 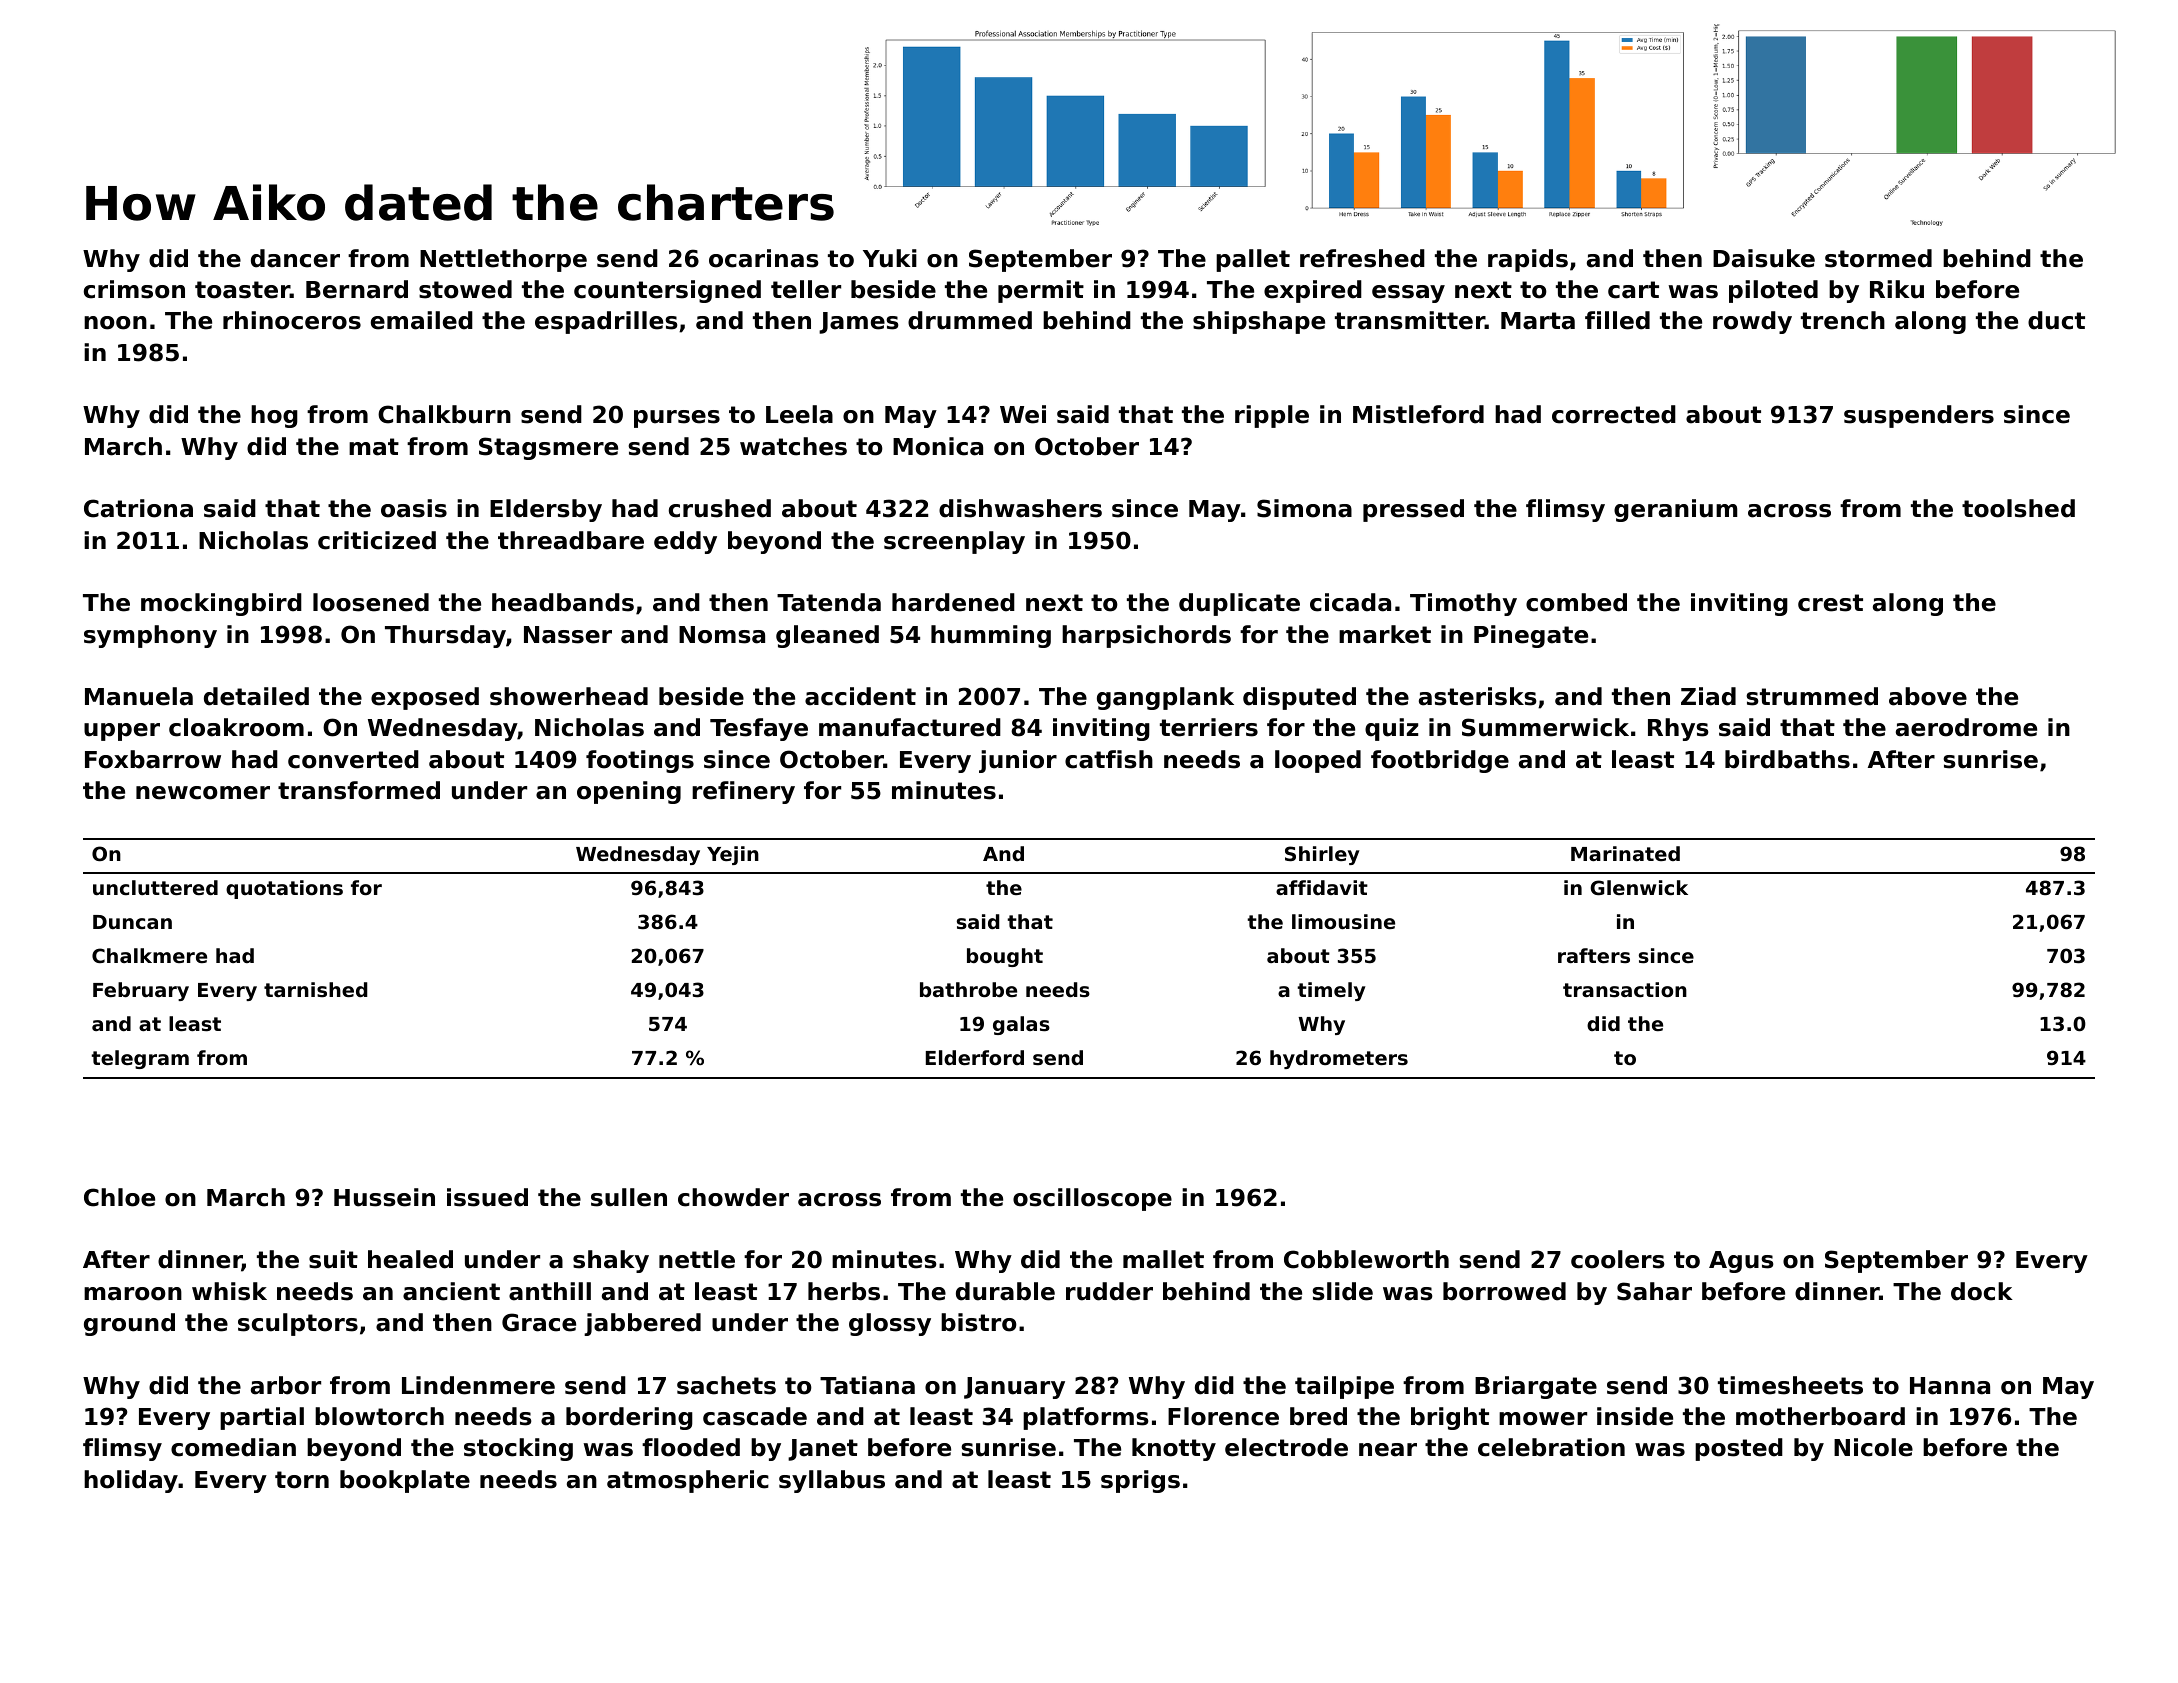 What do you see at coordinates (733, 855) in the screenshot?
I see `Yejin` at bounding box center [733, 855].
